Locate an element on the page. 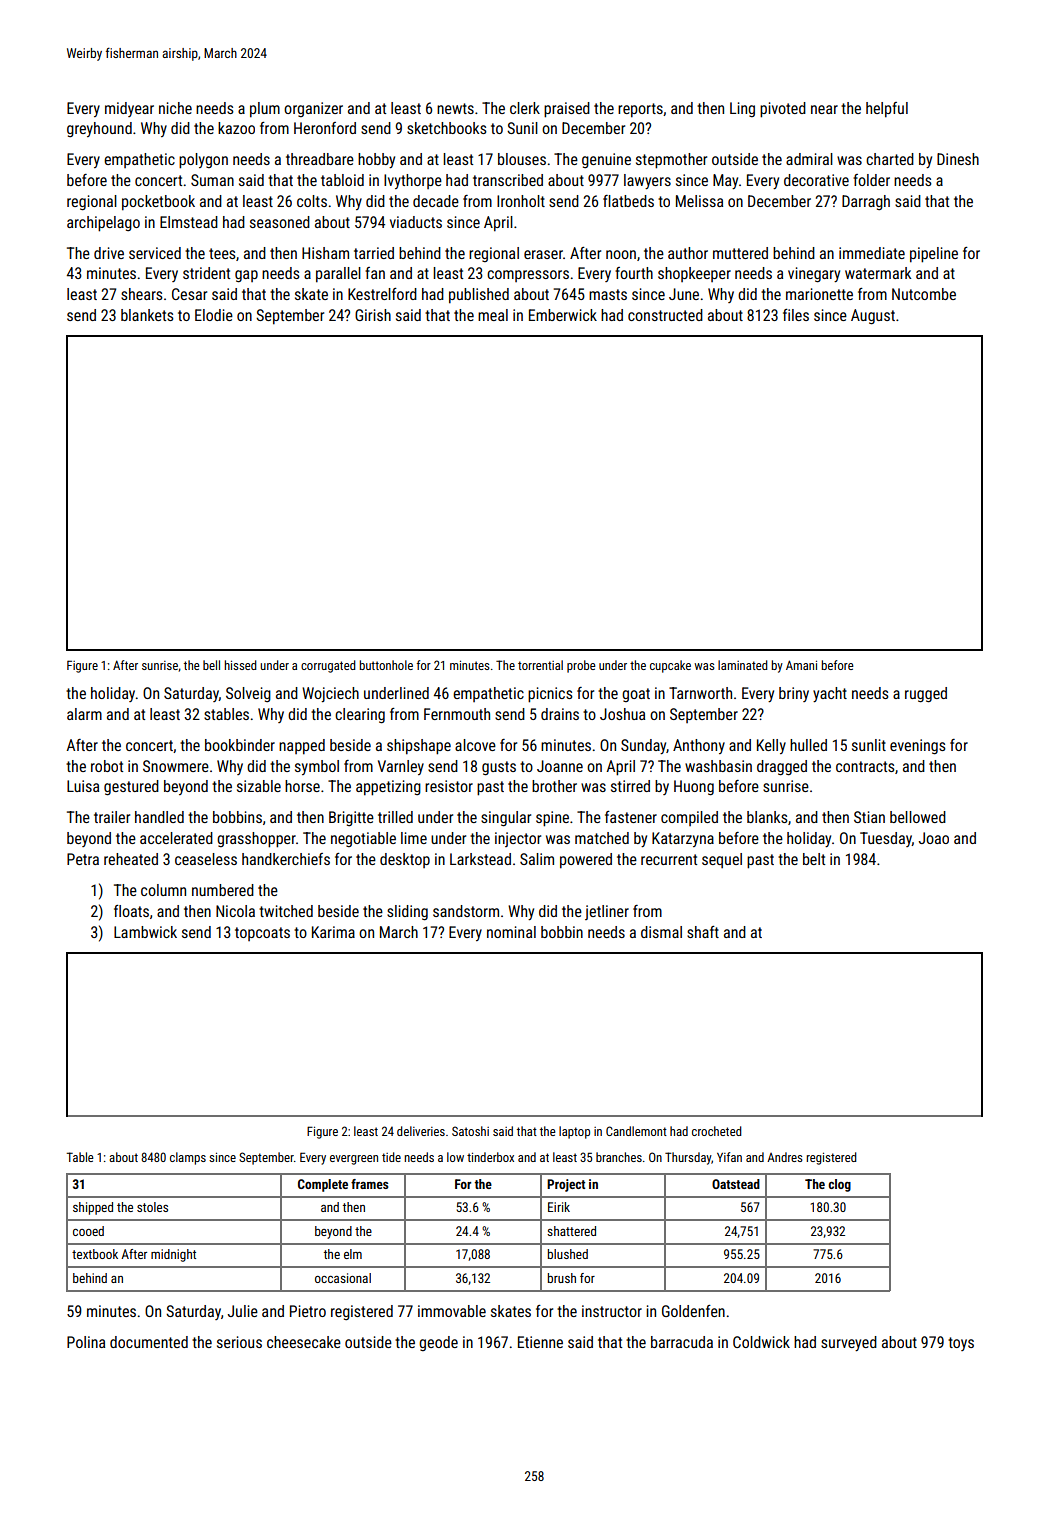  midnight is located at coordinates (173, 1255).
